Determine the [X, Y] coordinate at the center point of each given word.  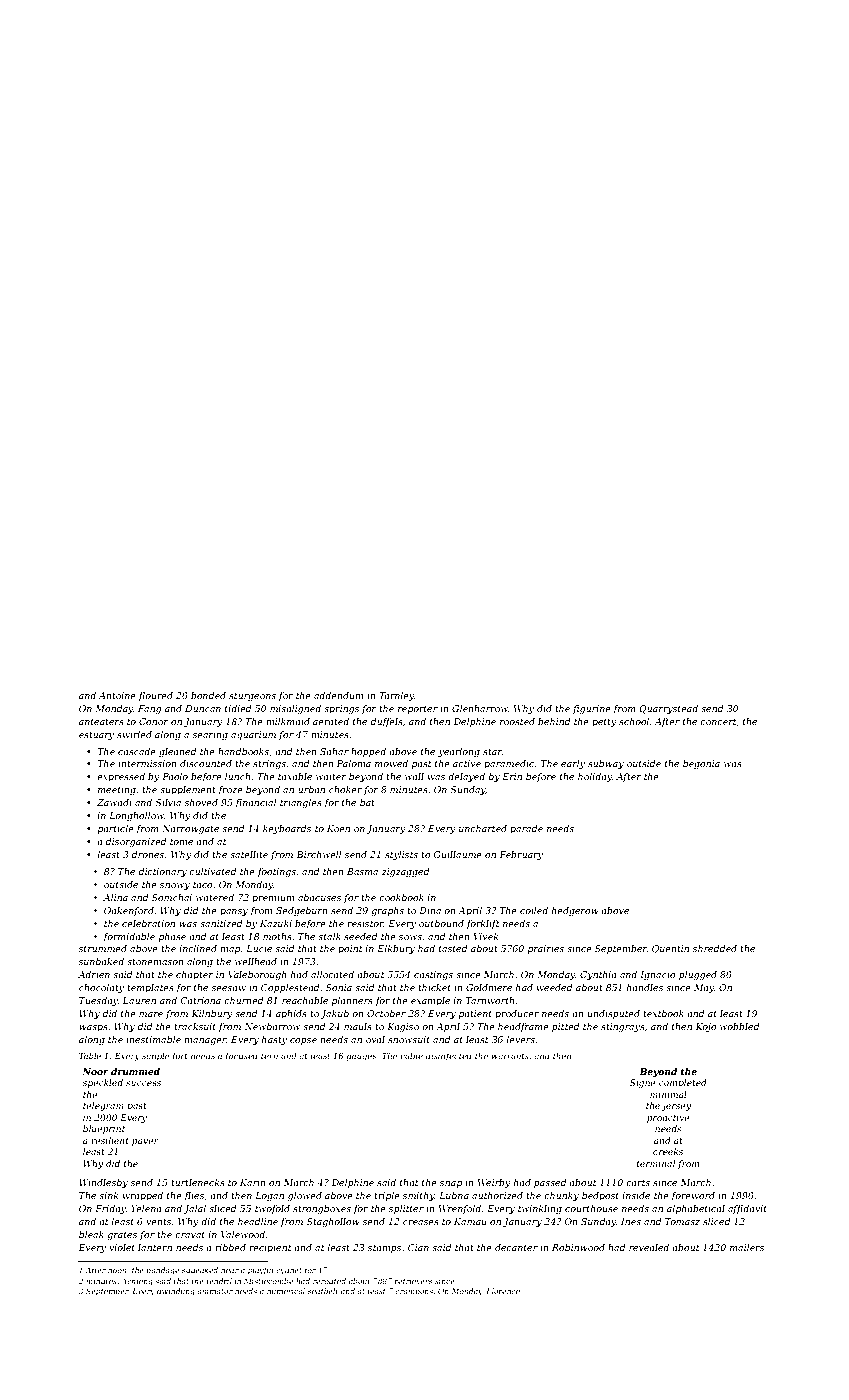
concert [718, 721]
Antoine [117, 695]
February [521, 855]
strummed [103, 948]
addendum [338, 695]
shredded [715, 948]
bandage [162, 1271]
